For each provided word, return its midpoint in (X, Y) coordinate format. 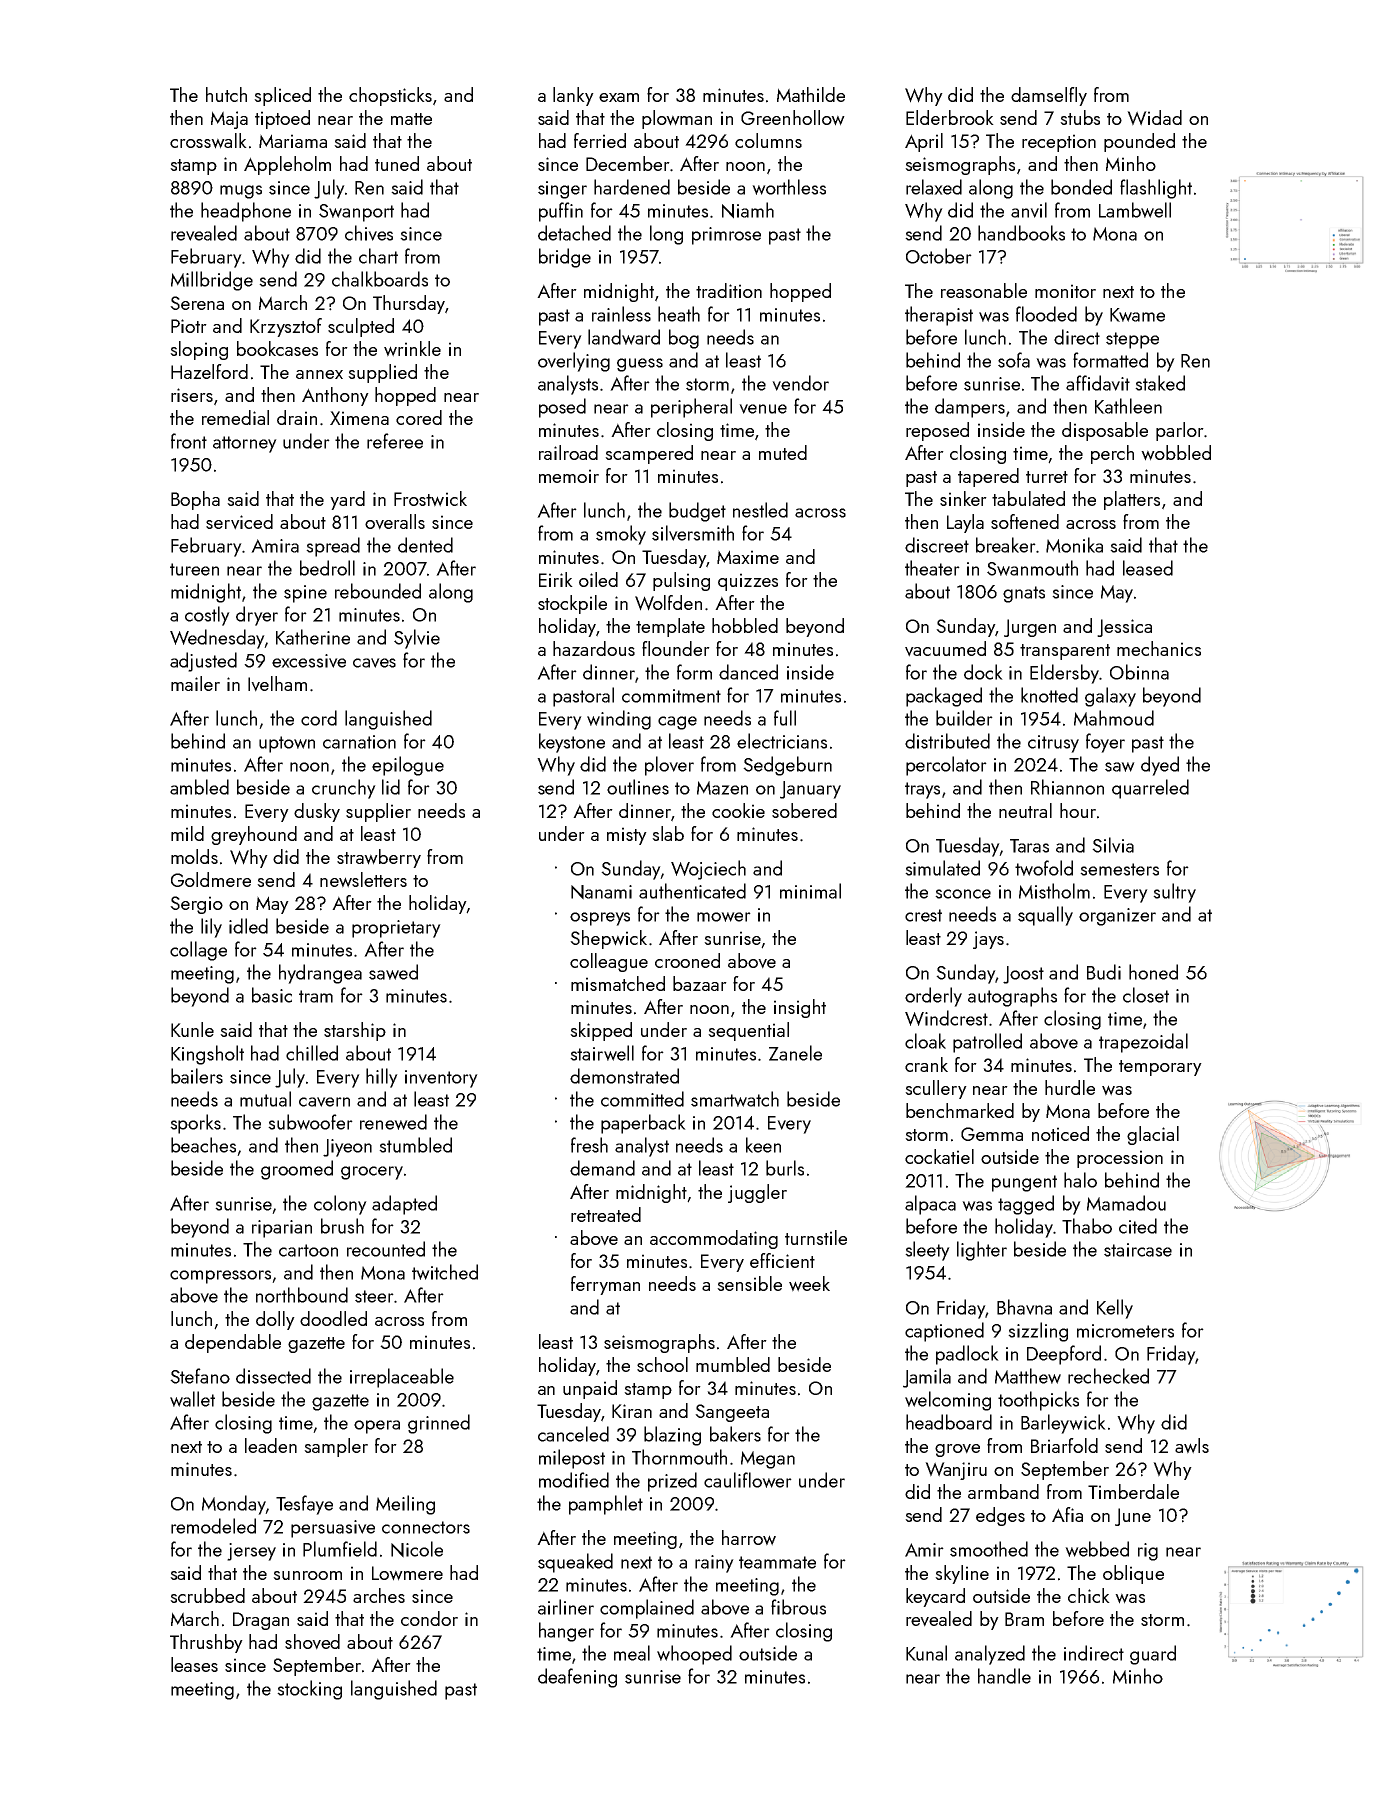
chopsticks (390, 96)
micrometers (1125, 1331)
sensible (749, 1283)
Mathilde (811, 94)
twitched (445, 1272)
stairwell (602, 1053)
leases (194, 1664)
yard (347, 500)
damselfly (1049, 96)
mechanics (1159, 648)
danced (748, 672)
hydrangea (320, 974)
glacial (1153, 1135)
